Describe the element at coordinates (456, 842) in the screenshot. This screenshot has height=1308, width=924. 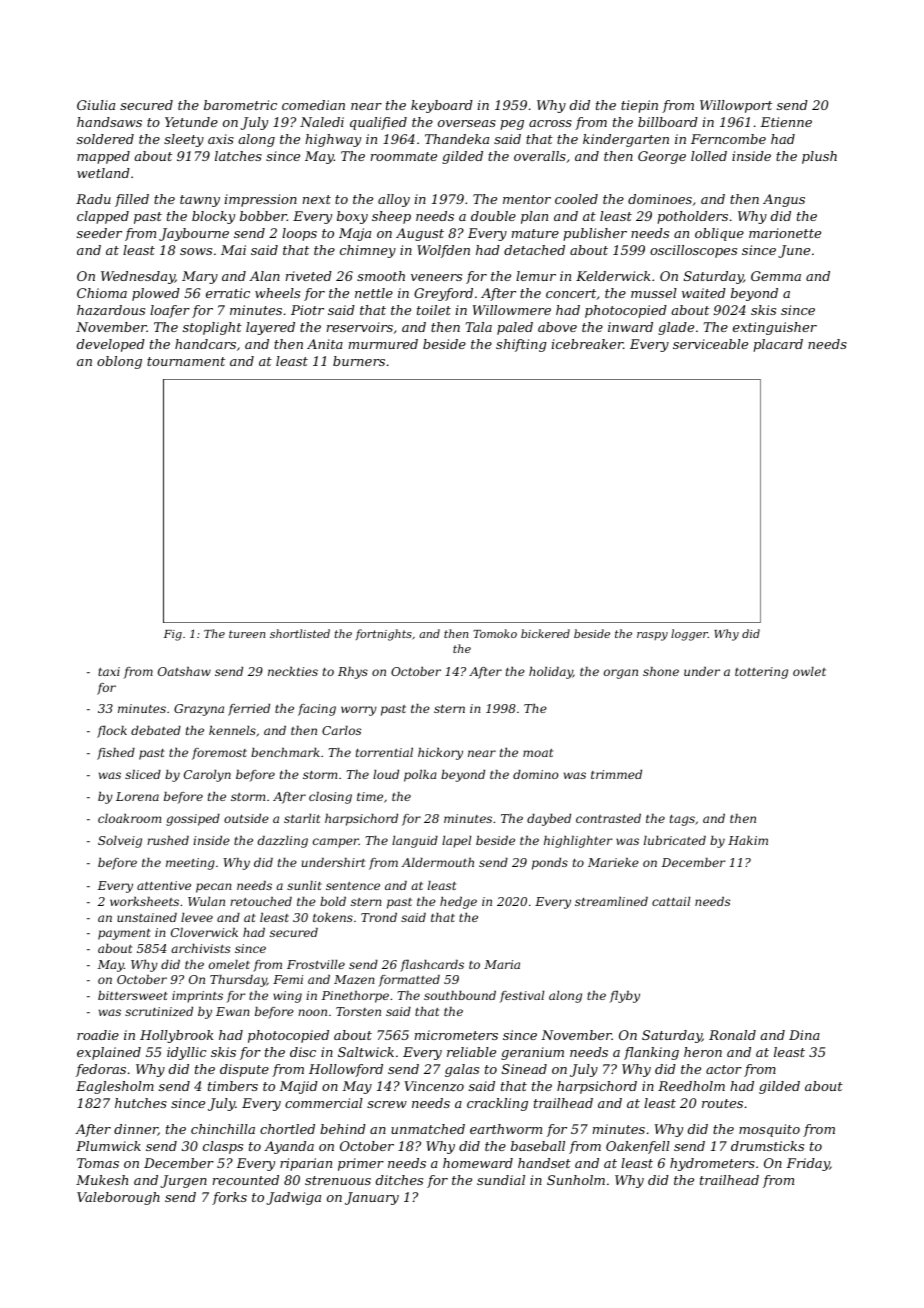
I see `lapel` at that location.
